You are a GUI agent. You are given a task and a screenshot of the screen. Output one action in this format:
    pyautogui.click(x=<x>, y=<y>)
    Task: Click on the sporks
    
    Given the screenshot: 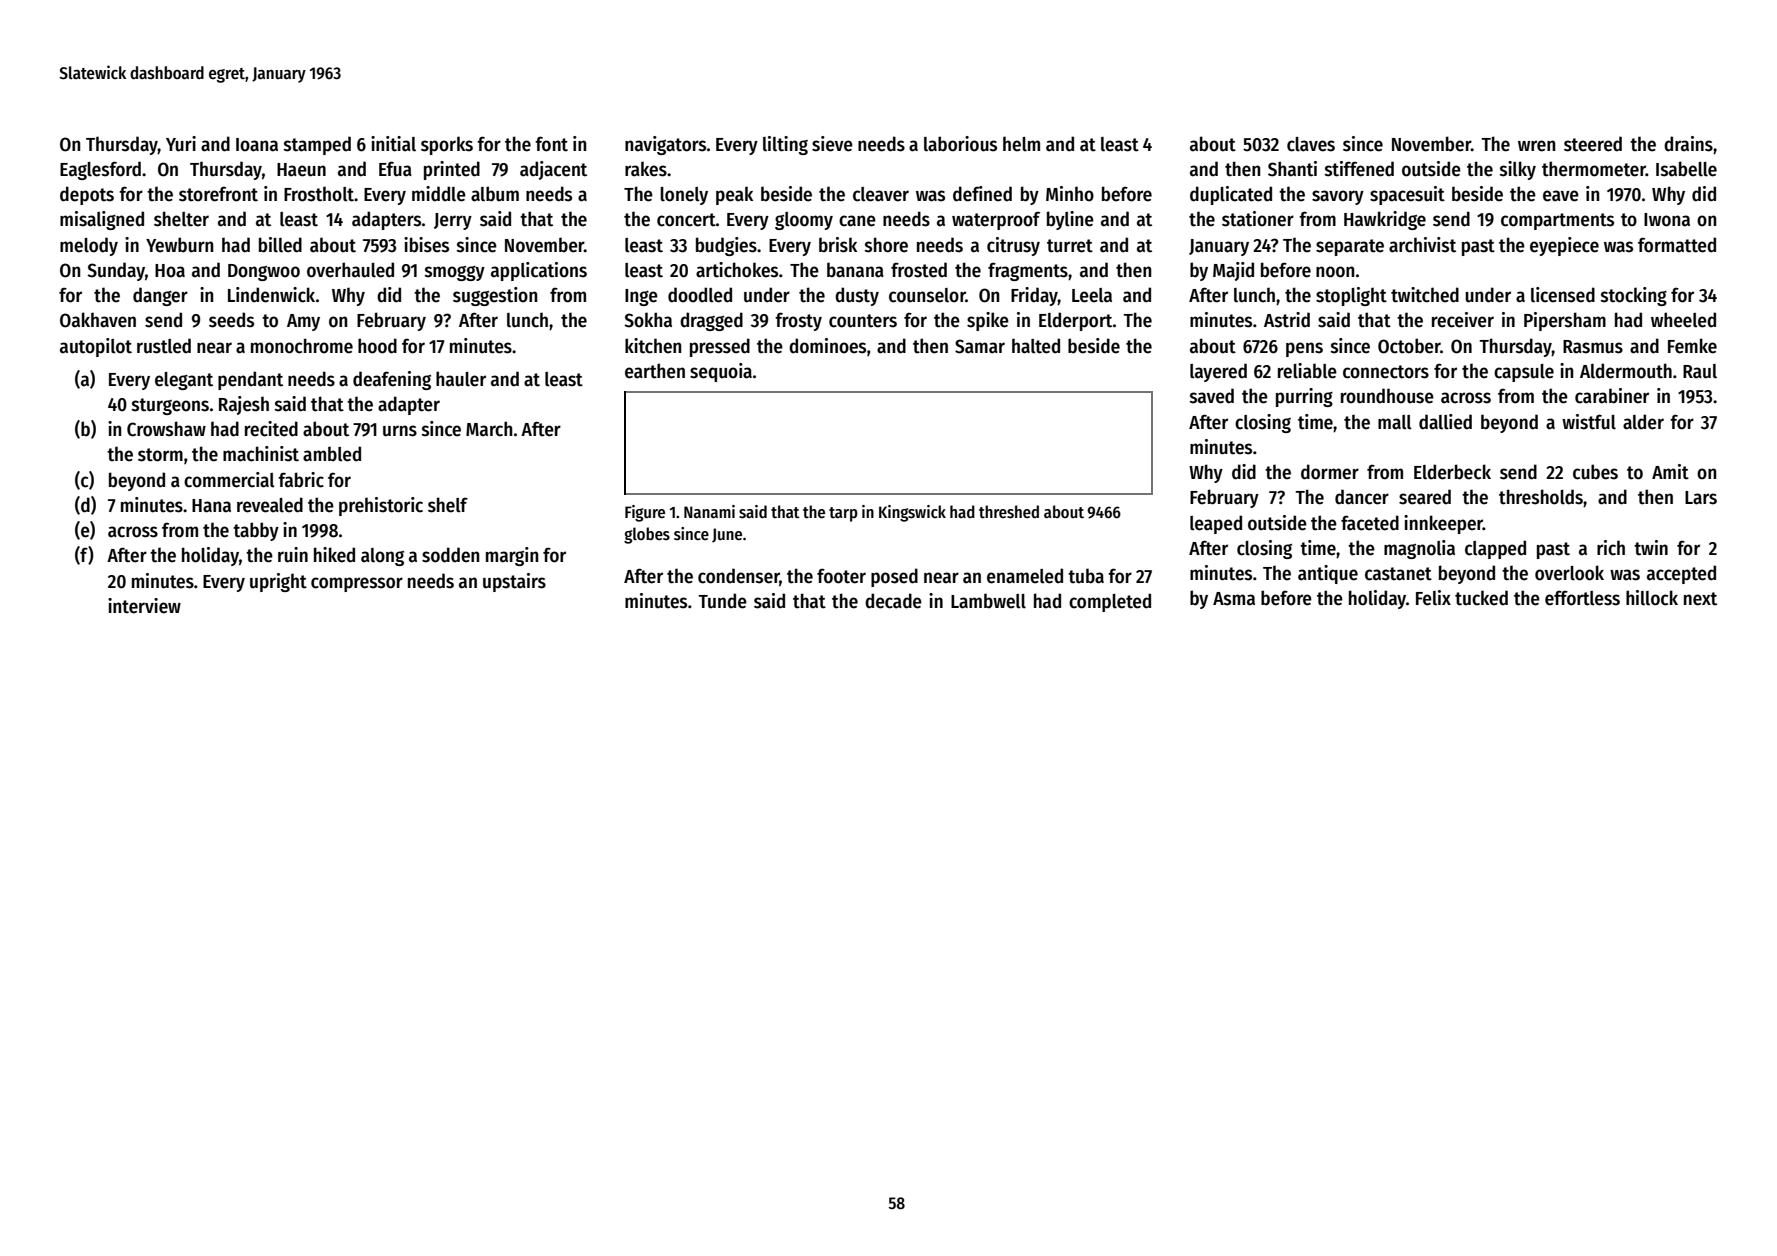 What is the action you would take?
    pyautogui.click(x=447, y=145)
